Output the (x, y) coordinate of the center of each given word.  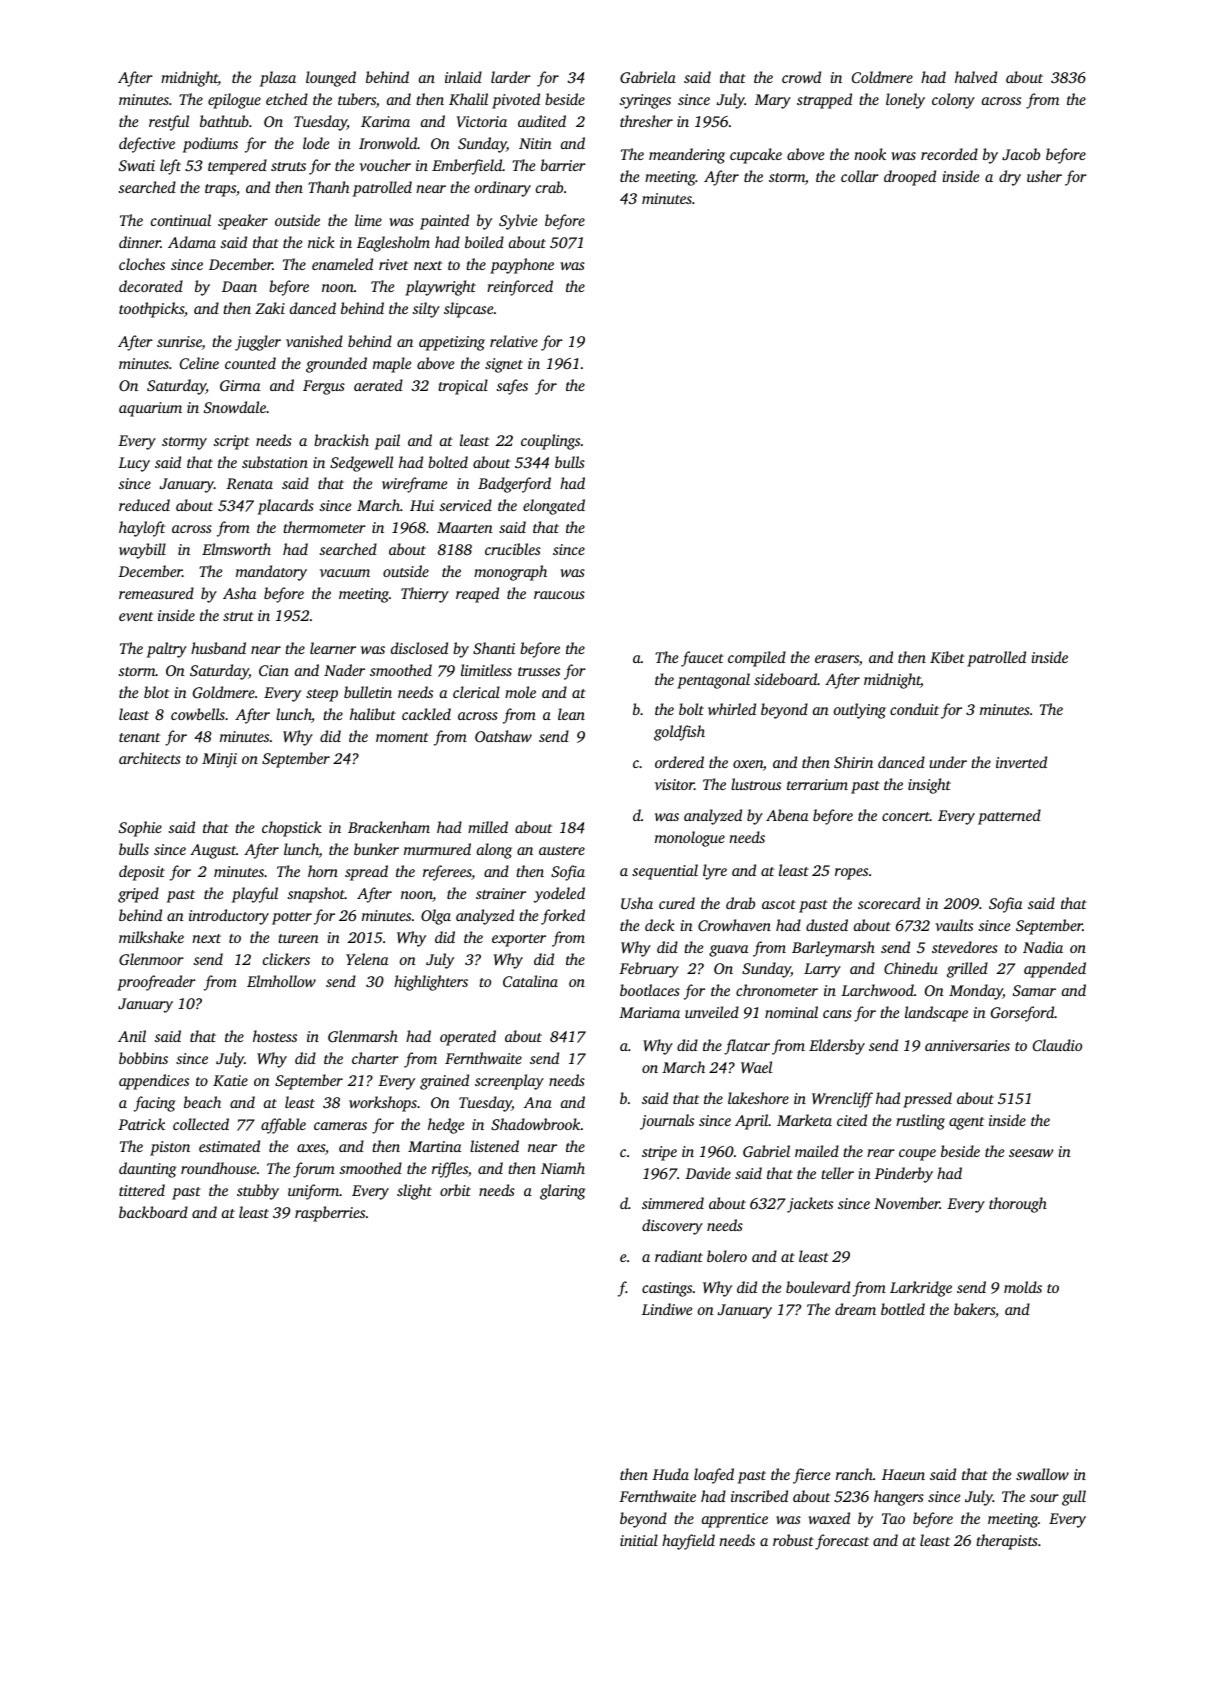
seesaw (1031, 1153)
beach (202, 1102)
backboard (153, 1212)
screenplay (509, 1082)
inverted (1021, 762)
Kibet (947, 657)
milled (488, 827)
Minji (219, 760)
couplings (550, 442)
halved (976, 77)
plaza (278, 79)
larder (511, 77)
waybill (142, 551)
